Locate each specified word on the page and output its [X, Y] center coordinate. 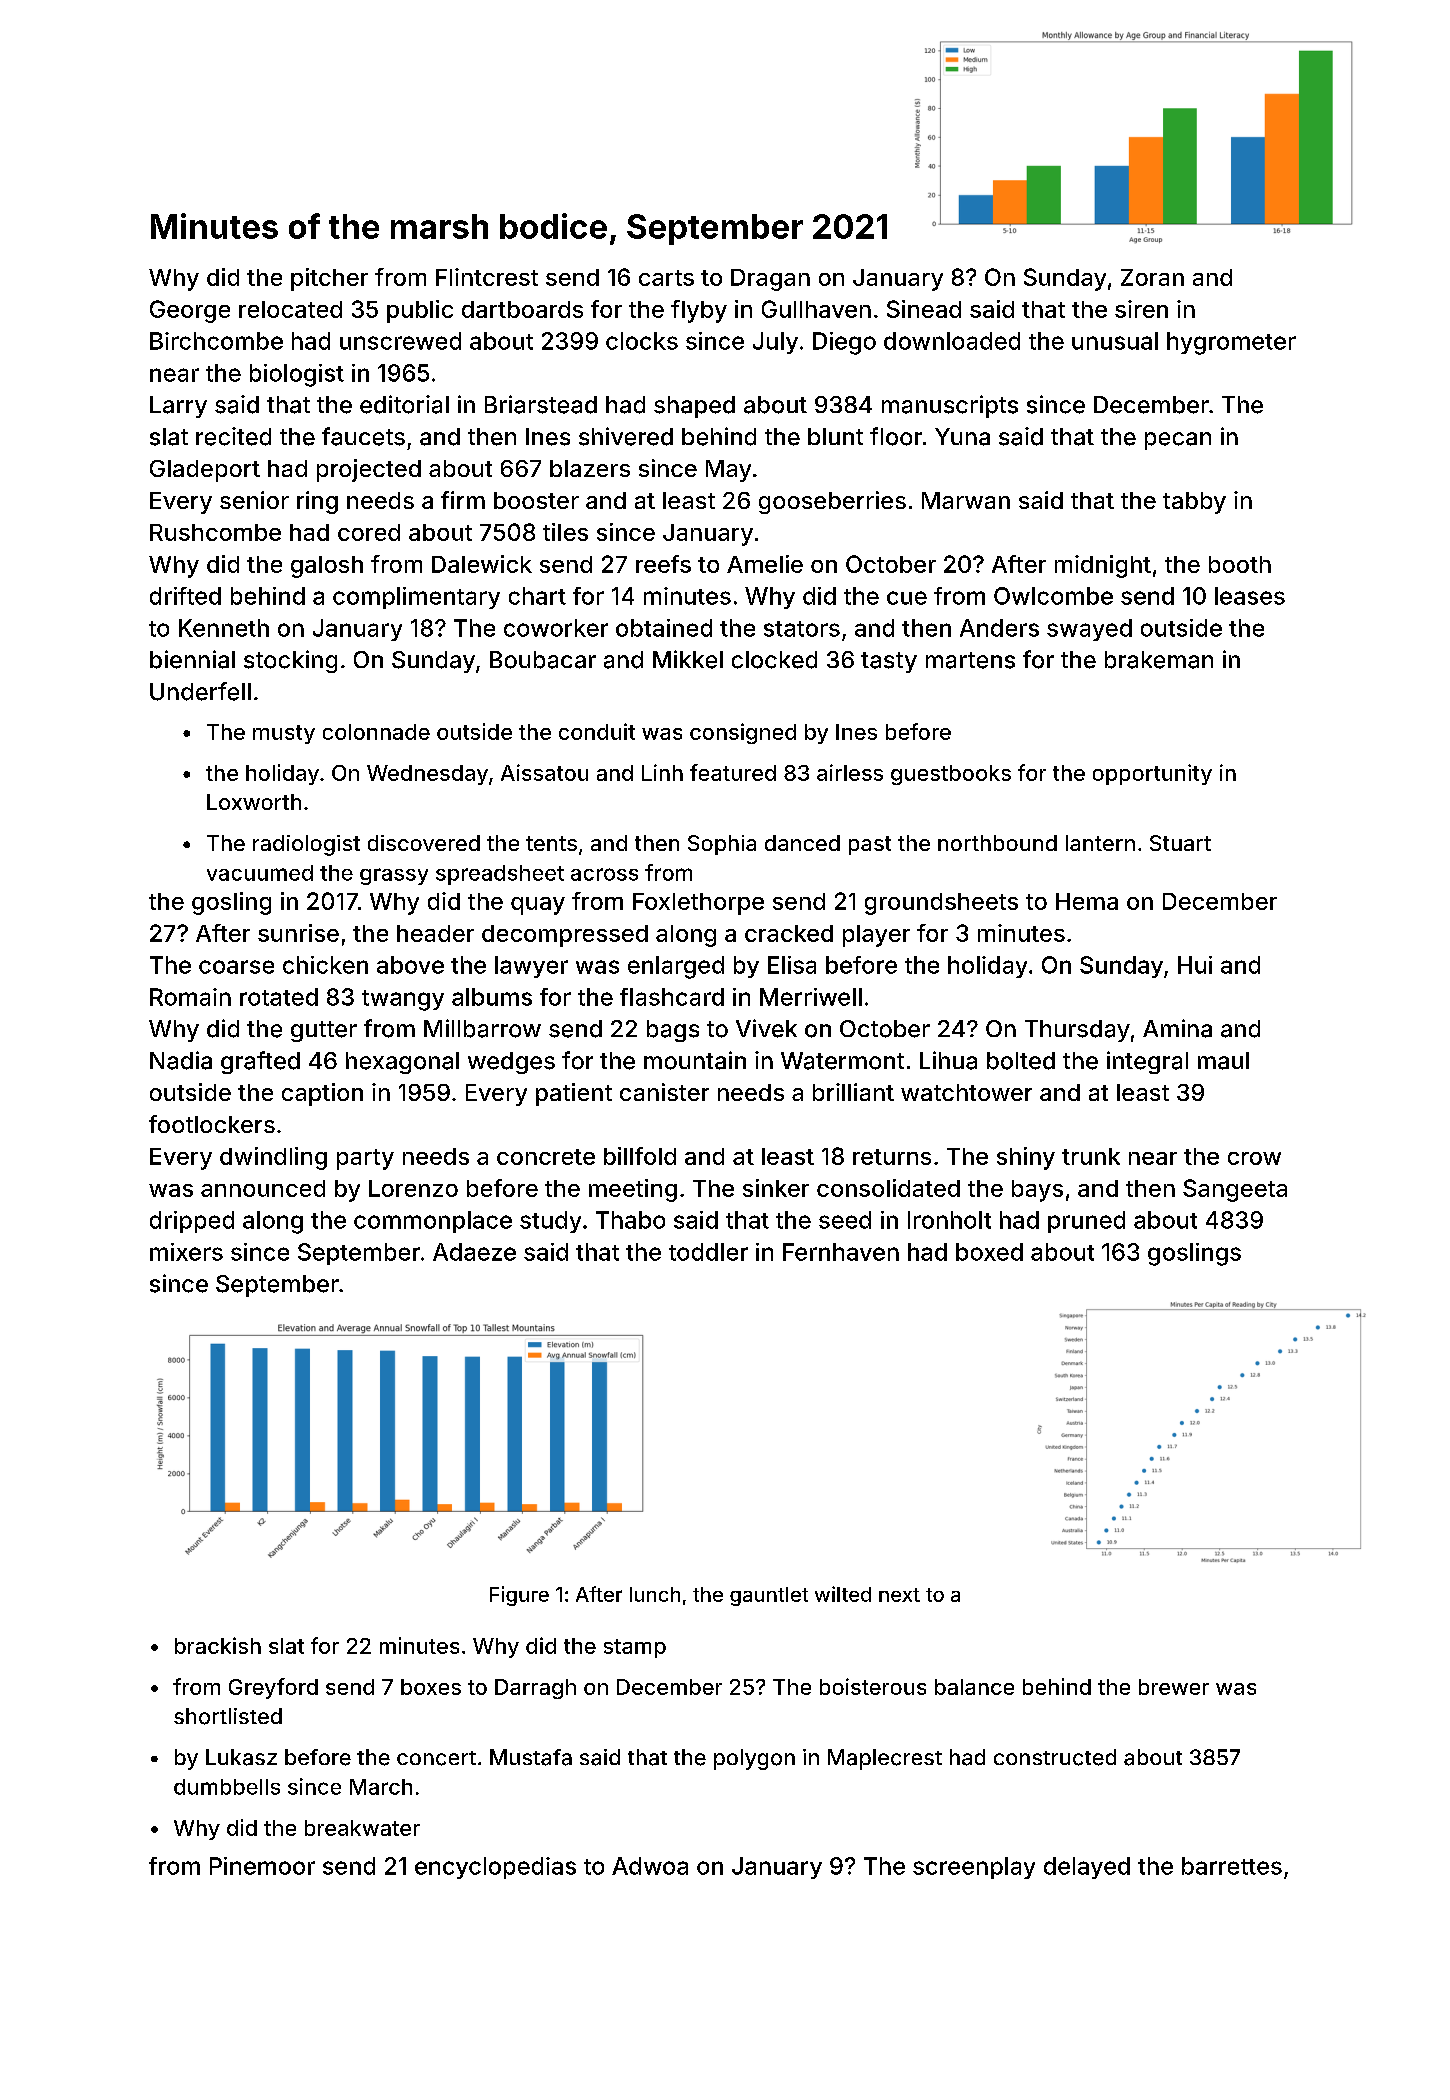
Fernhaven [841, 1252]
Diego [844, 343]
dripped [192, 1222]
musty [284, 734]
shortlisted [228, 1716]
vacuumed [260, 873]
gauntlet [769, 1596]
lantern [1100, 843]
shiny [1026, 1158]
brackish [218, 1645]
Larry [178, 407]
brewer [1174, 1687]
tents [551, 843]
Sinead [924, 309]
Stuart [1180, 843]
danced [802, 843]
